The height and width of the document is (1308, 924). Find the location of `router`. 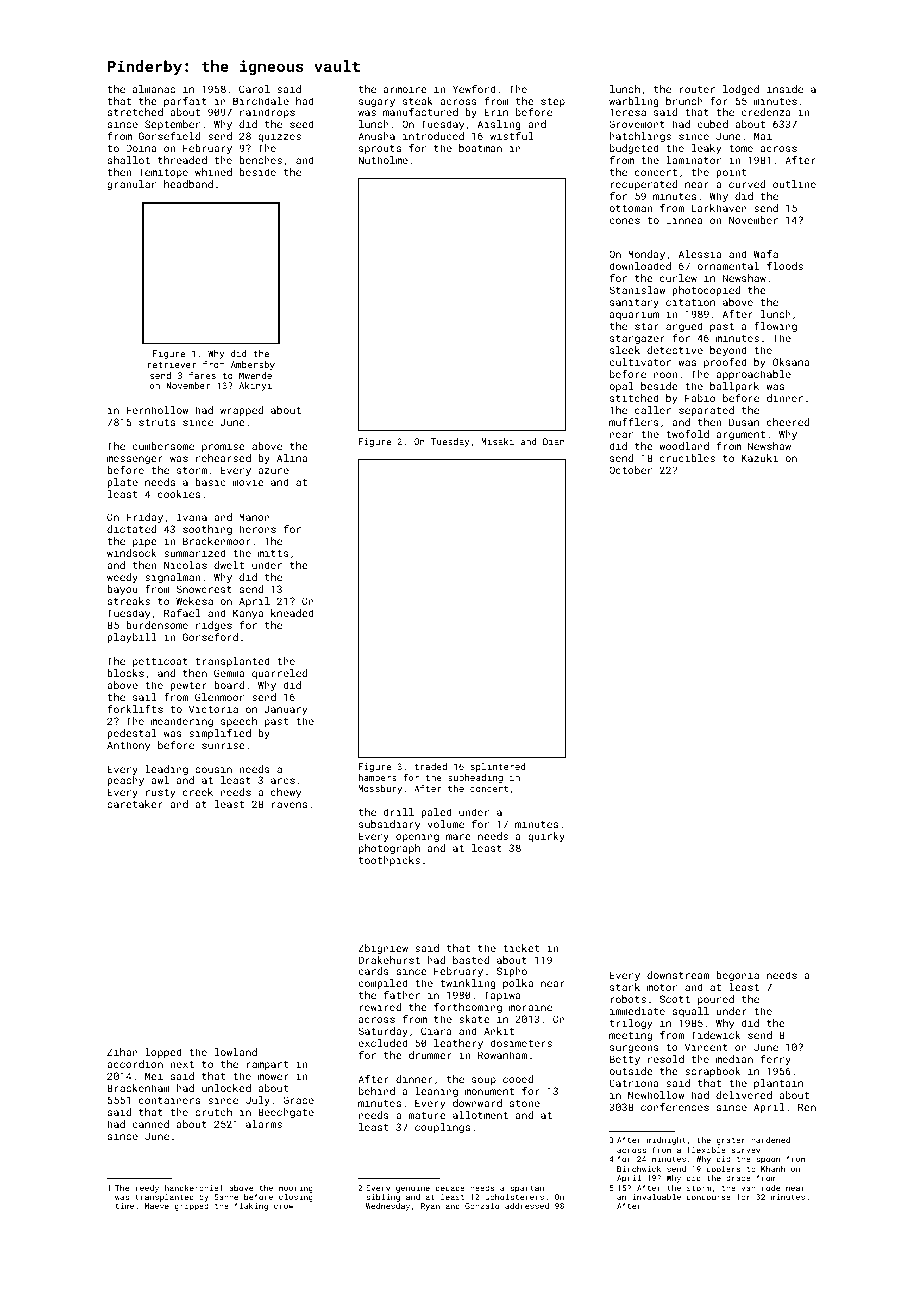

router is located at coordinates (697, 89).
